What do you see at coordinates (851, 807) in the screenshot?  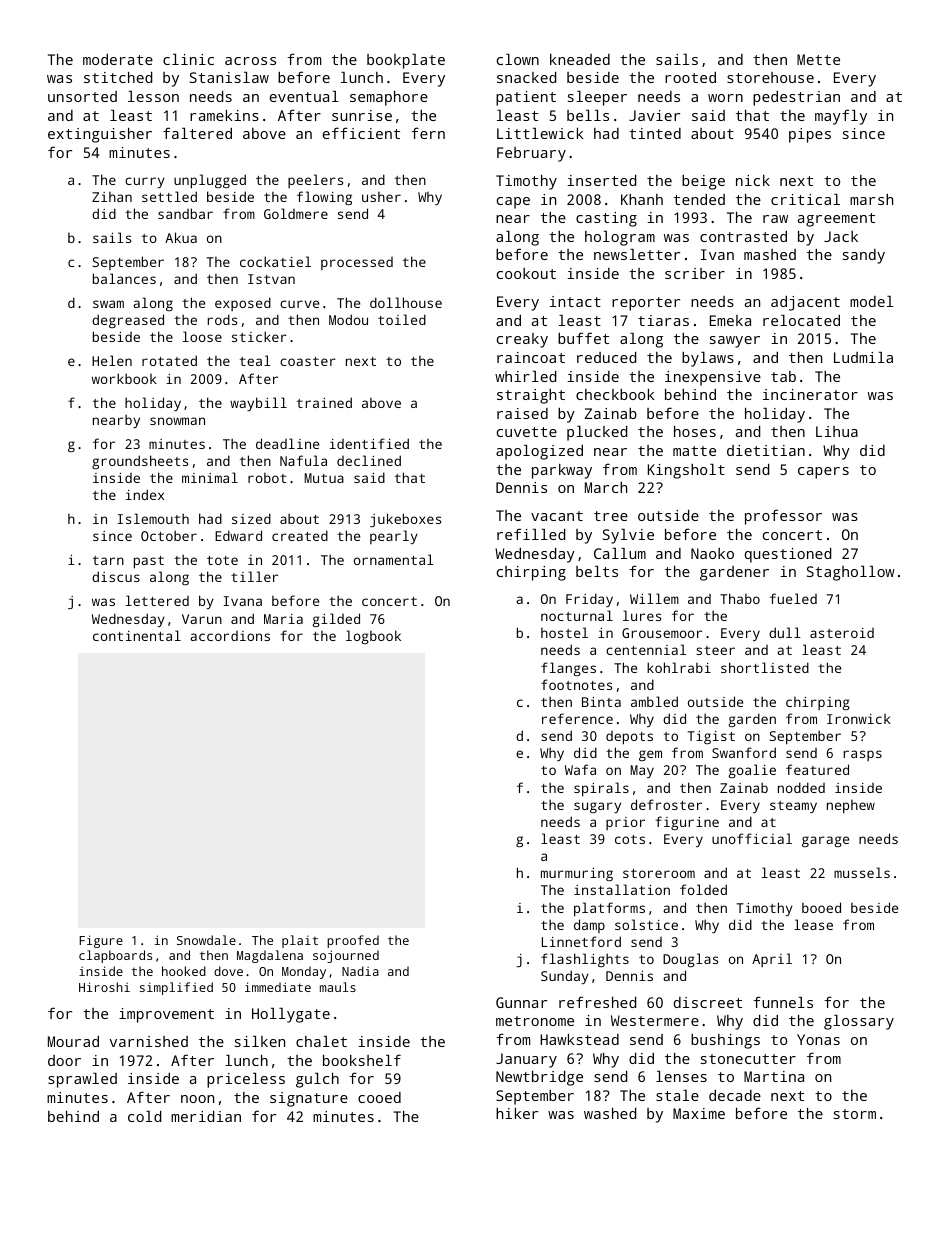 I see `nephew` at bounding box center [851, 807].
